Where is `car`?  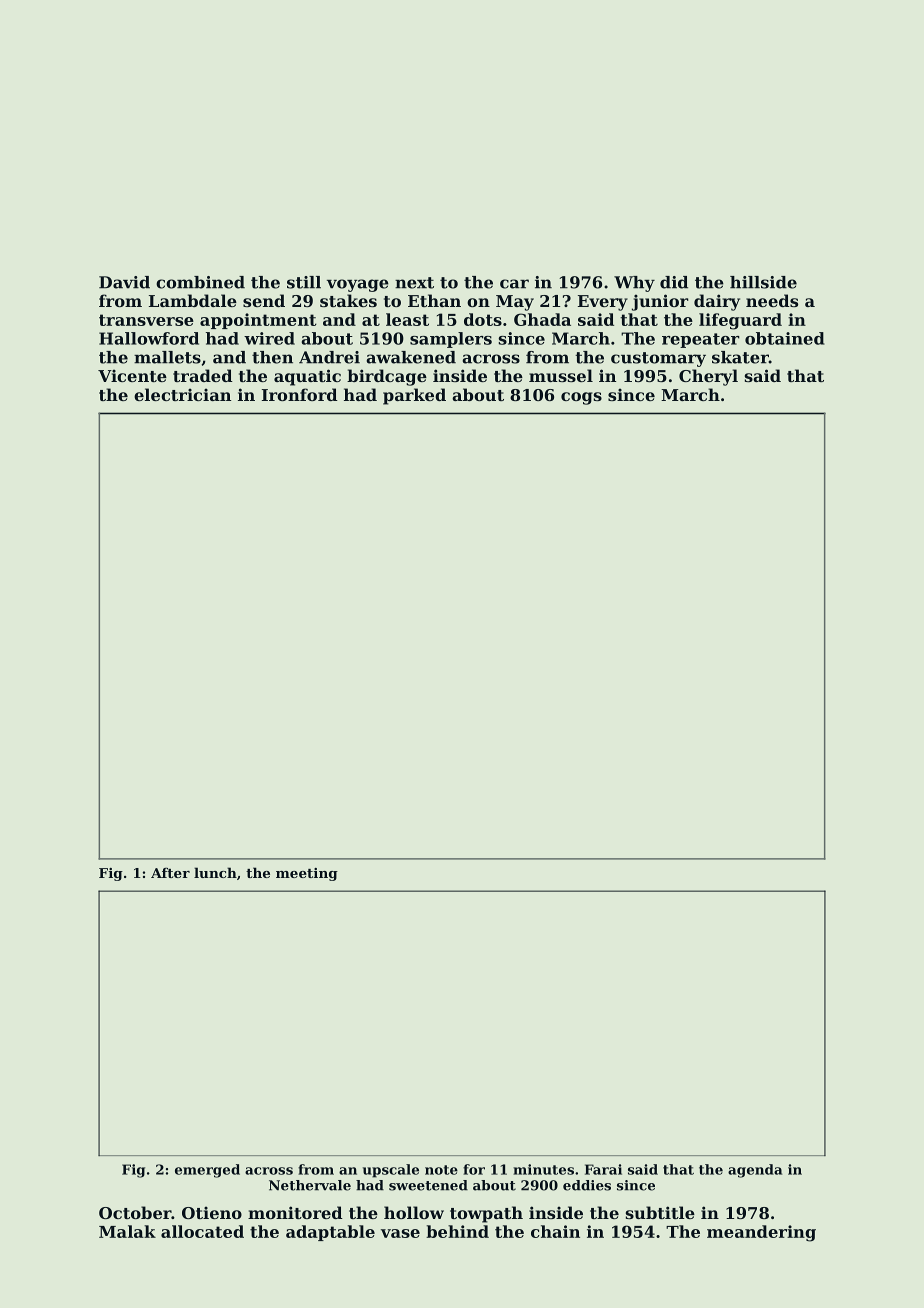 car is located at coordinates (514, 284).
